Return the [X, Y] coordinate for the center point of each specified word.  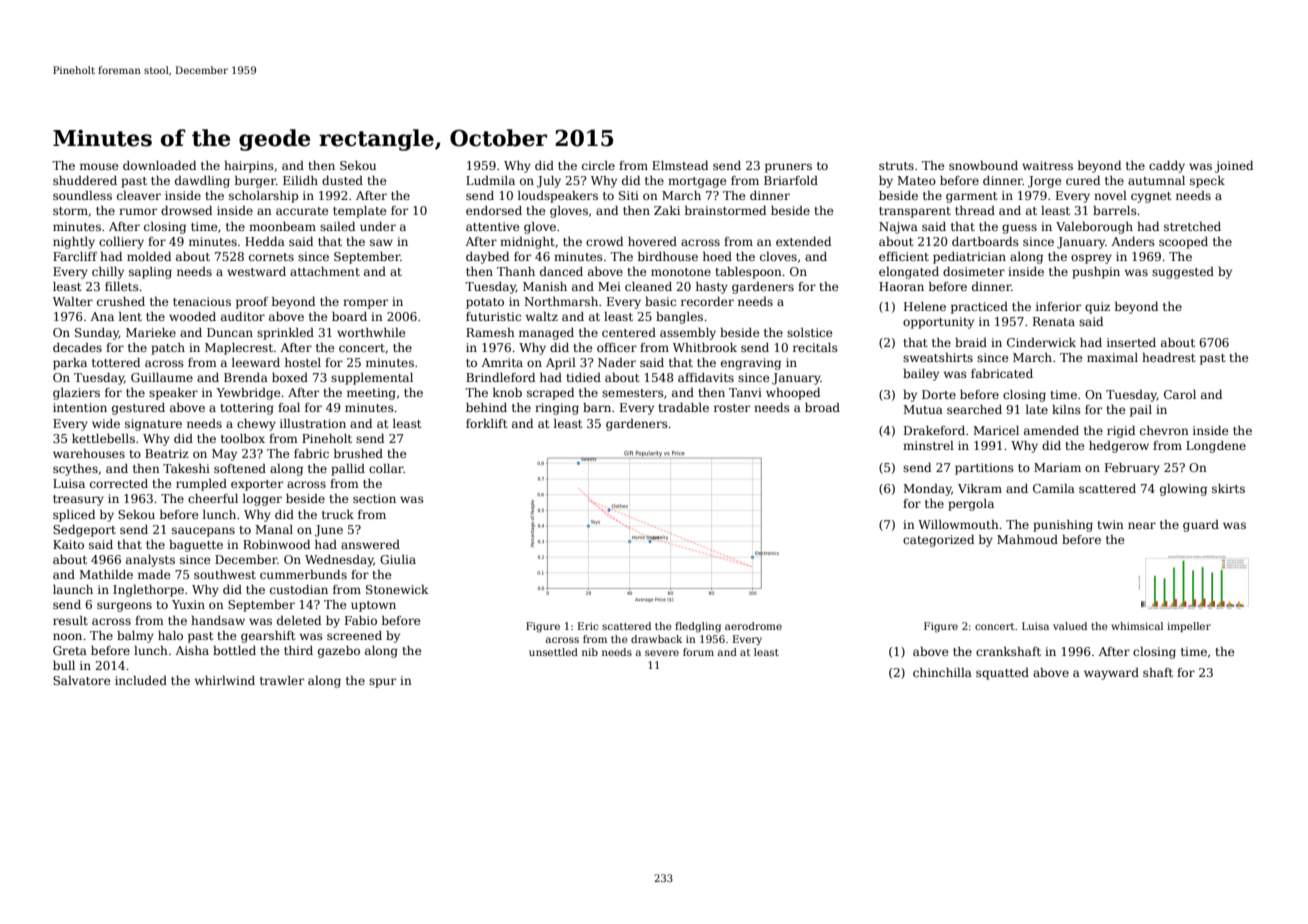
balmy [135, 637]
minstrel [928, 445]
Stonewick [397, 589]
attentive [493, 226]
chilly [108, 273]
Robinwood [276, 544]
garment [971, 197]
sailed [337, 226]
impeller [1189, 627]
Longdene [1216, 447]
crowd [604, 241]
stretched [1192, 226]
